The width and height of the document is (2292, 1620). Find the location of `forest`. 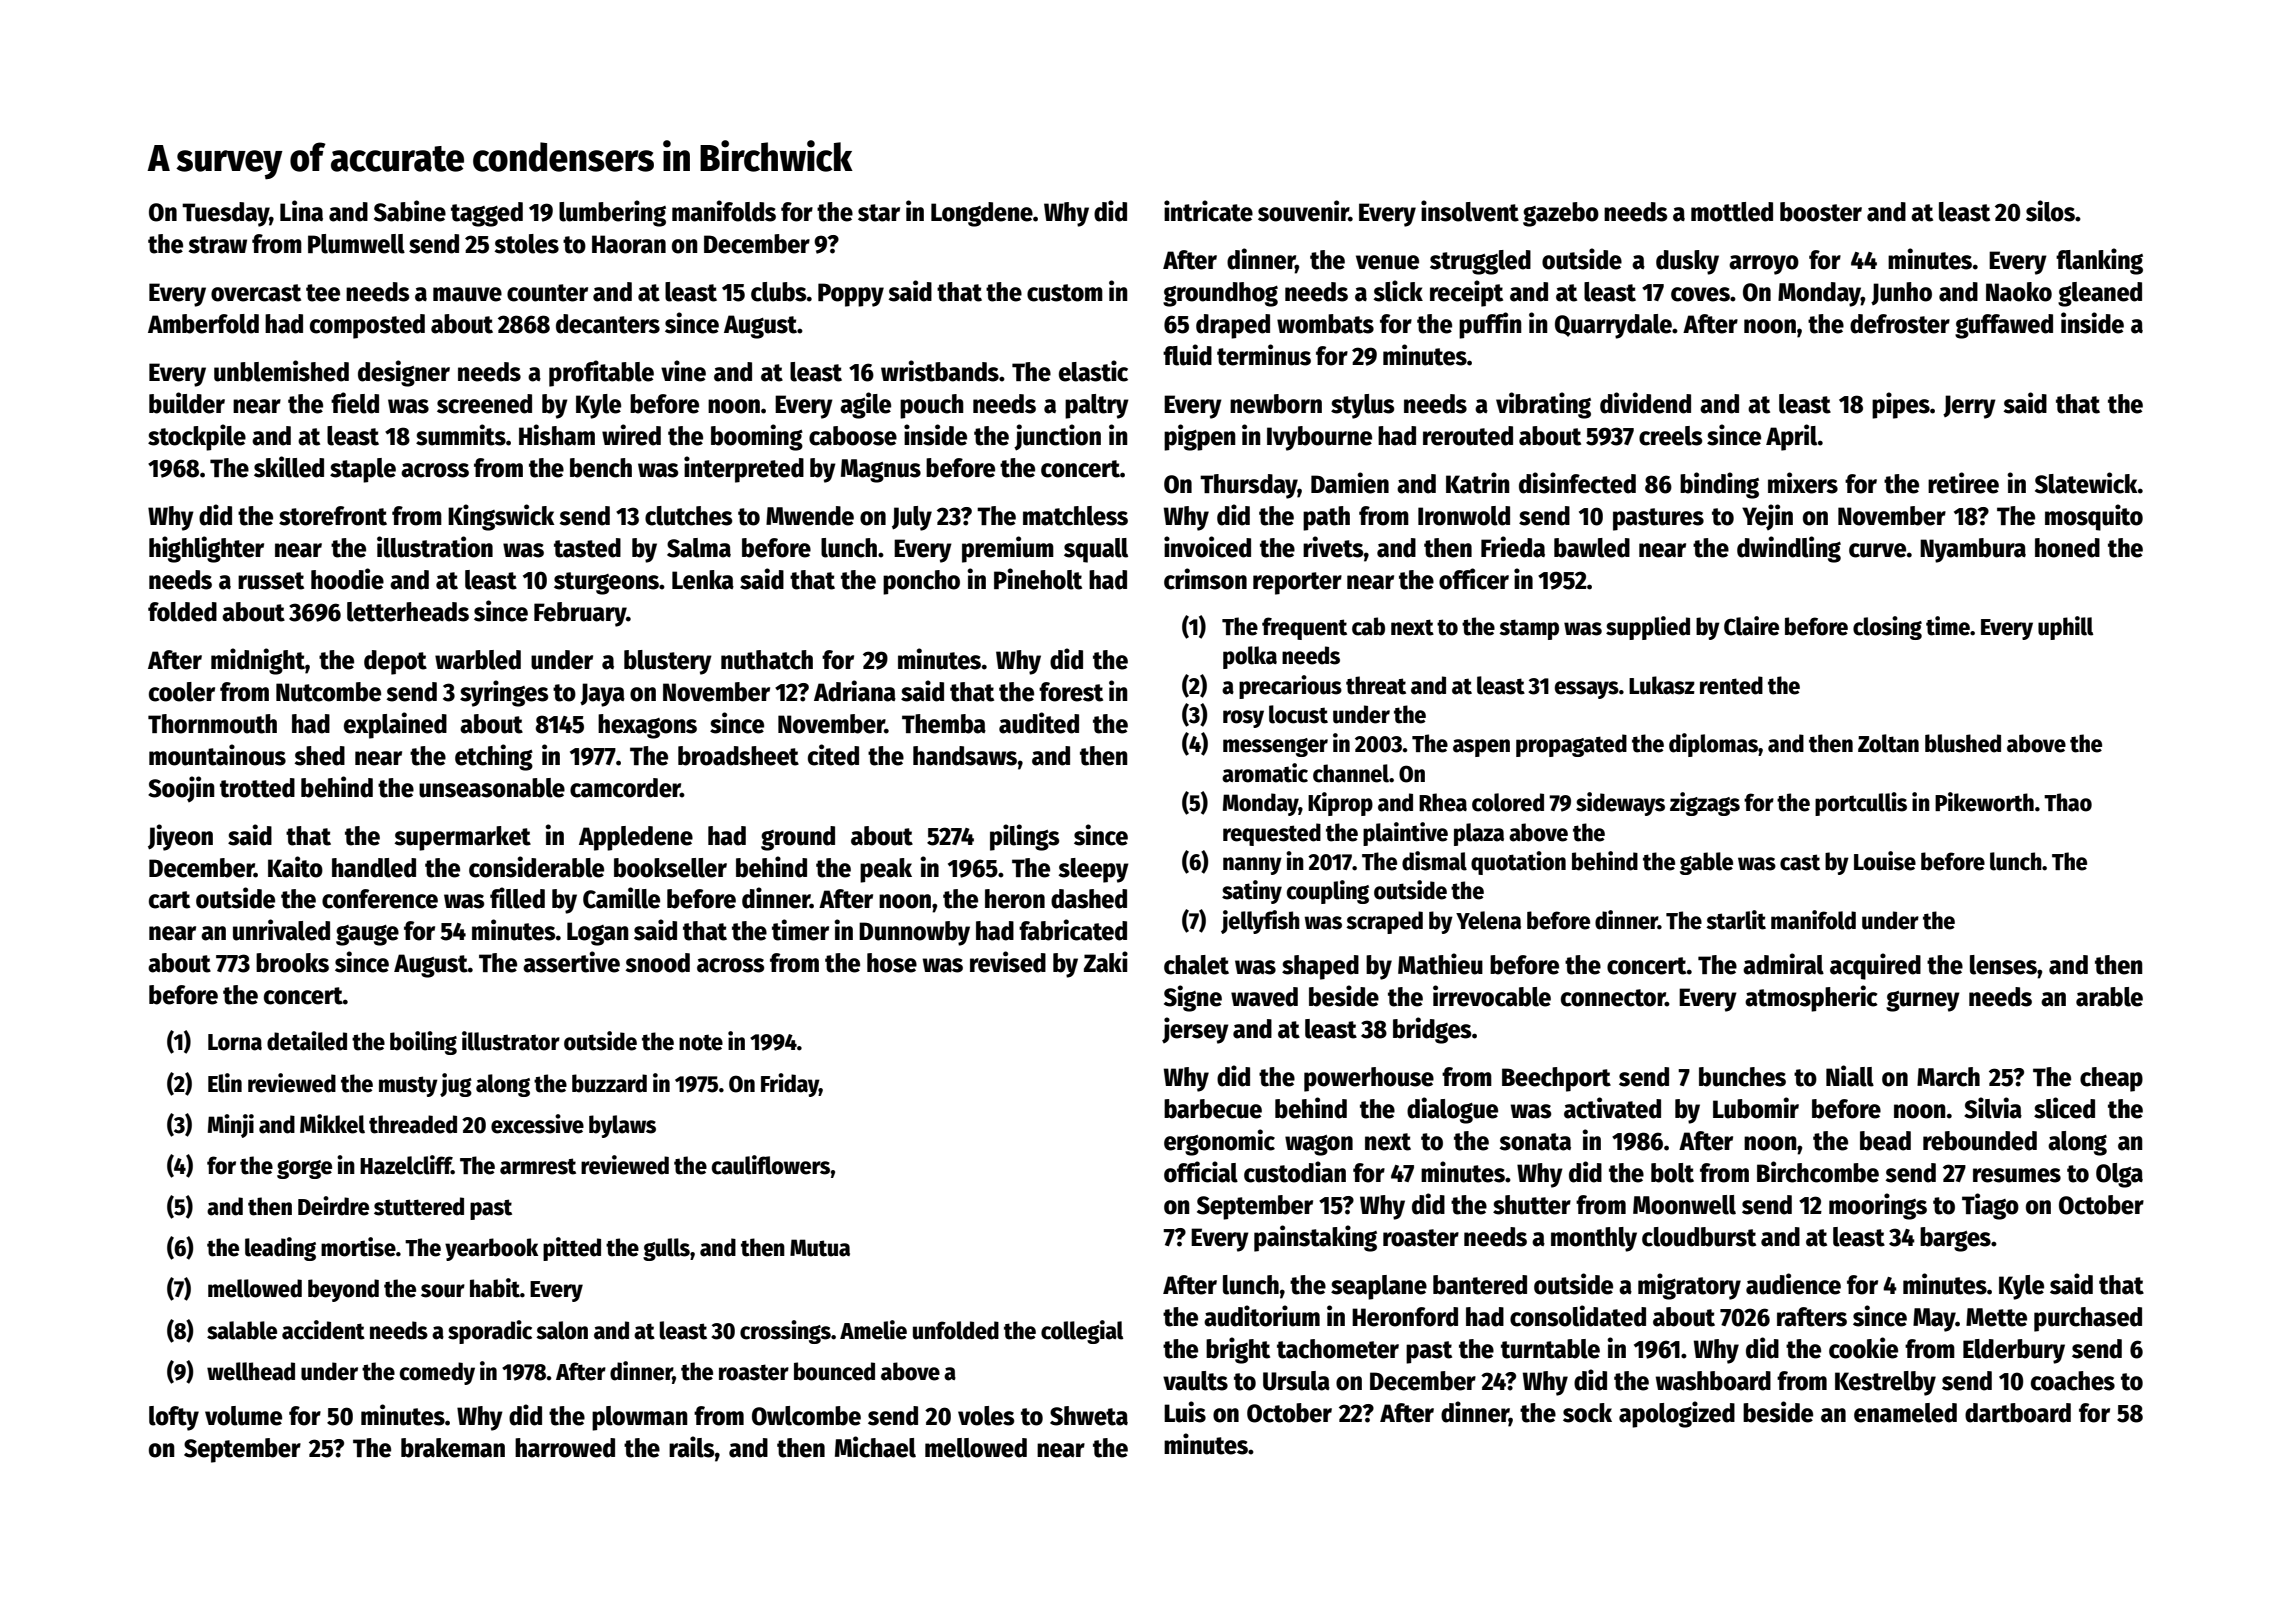

forest is located at coordinates (1071, 692).
